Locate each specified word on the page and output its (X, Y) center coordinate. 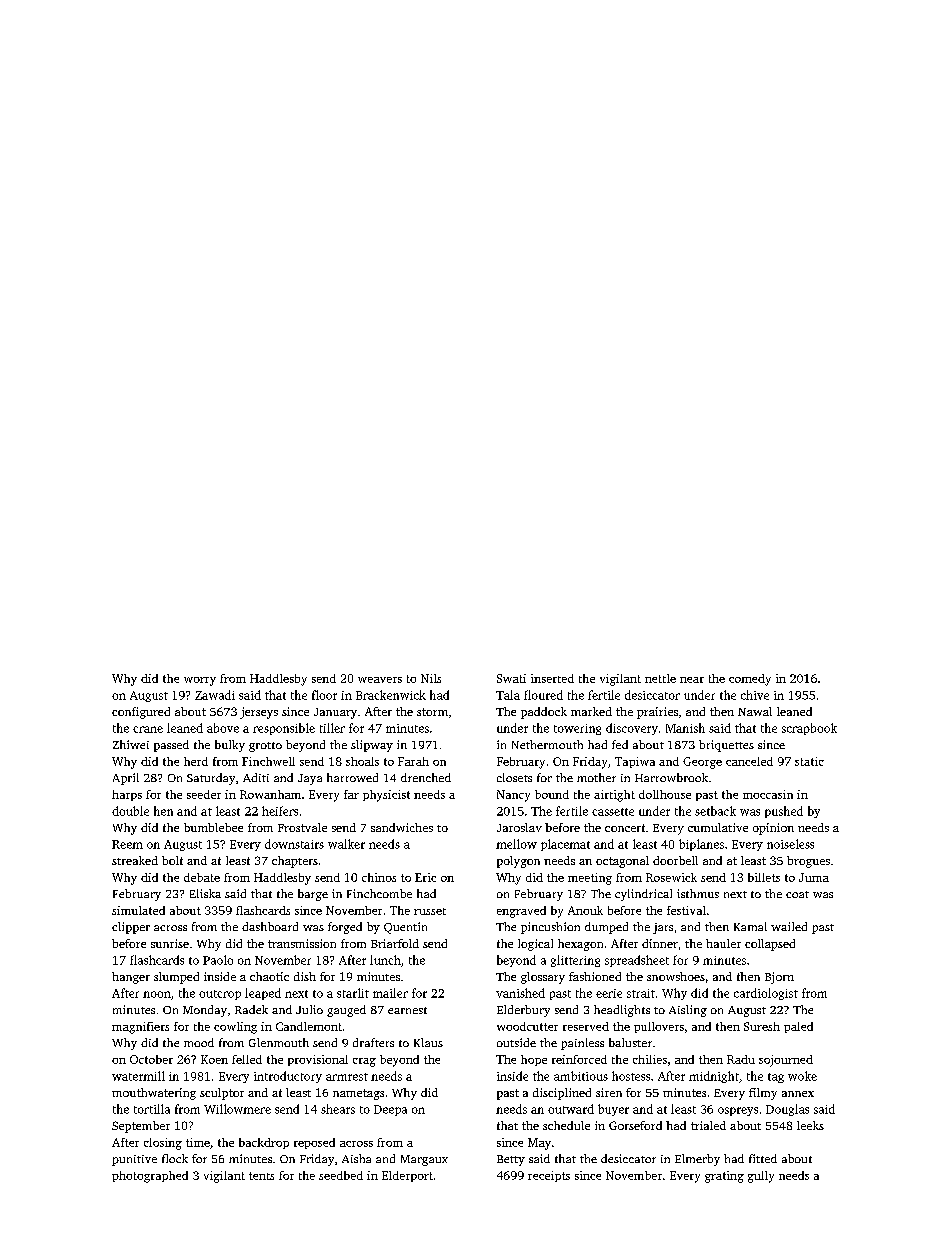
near (692, 680)
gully (761, 1177)
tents (261, 1176)
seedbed (341, 1175)
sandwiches (402, 827)
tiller (332, 728)
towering (577, 729)
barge (313, 895)
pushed (784, 812)
